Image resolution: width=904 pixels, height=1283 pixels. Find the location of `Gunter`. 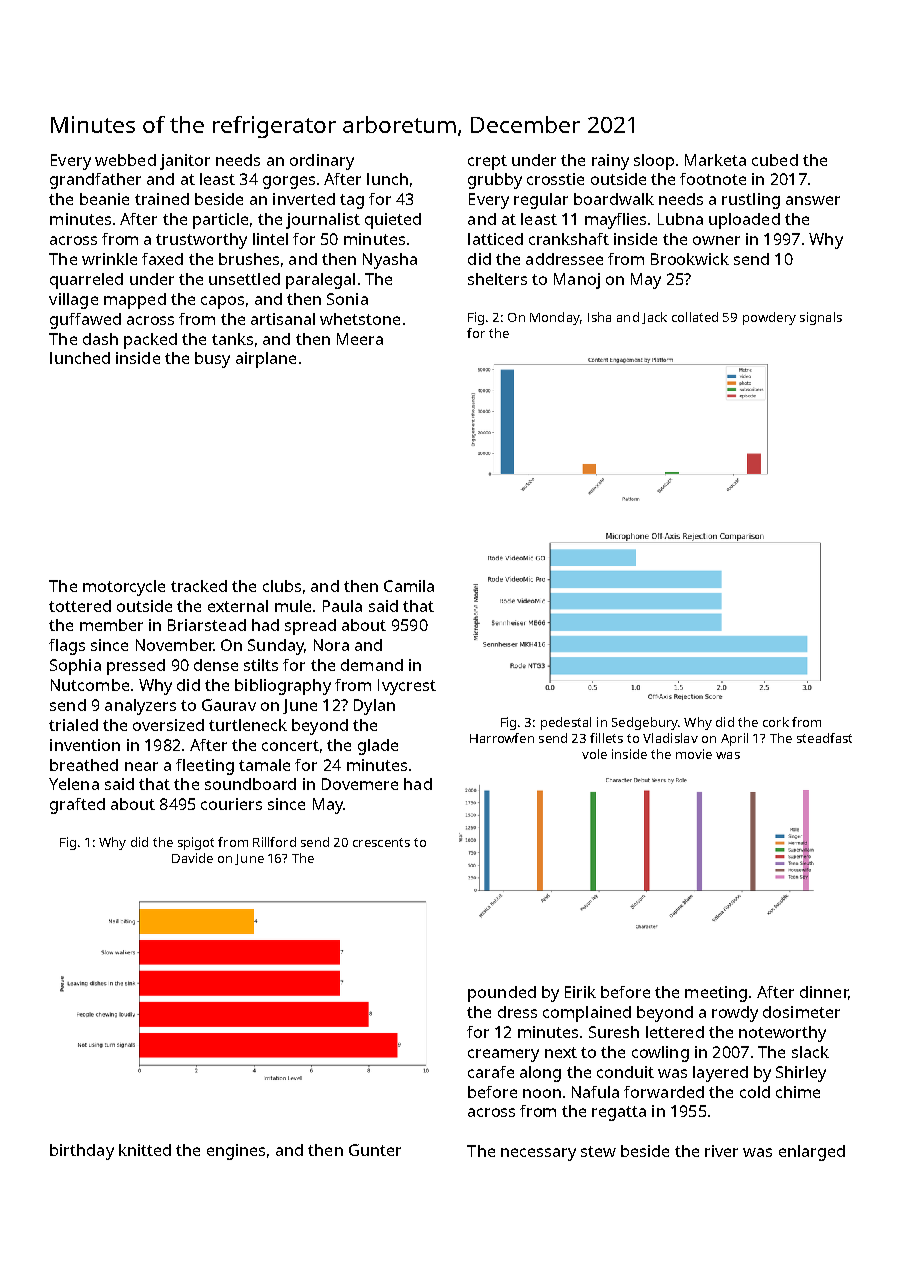

Gunter is located at coordinates (375, 1150).
